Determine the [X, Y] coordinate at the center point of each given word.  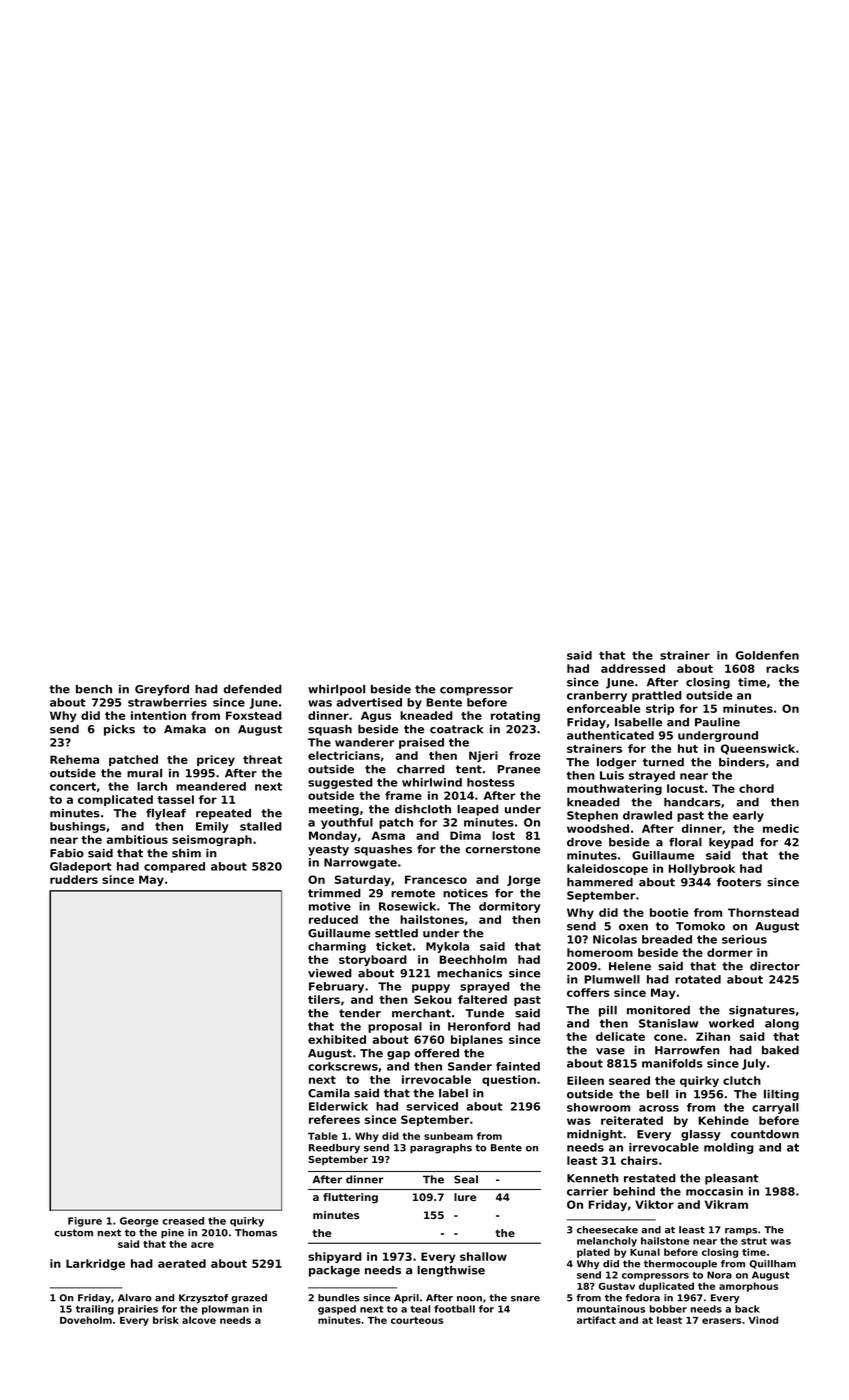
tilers [324, 999]
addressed [633, 668]
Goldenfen [767, 655]
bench [94, 689]
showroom [598, 1107]
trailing [95, 1310]
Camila [329, 1093]
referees [334, 1119]
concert [73, 786]
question [509, 1080]
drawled [647, 815]
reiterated [632, 1120]
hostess [491, 782]
